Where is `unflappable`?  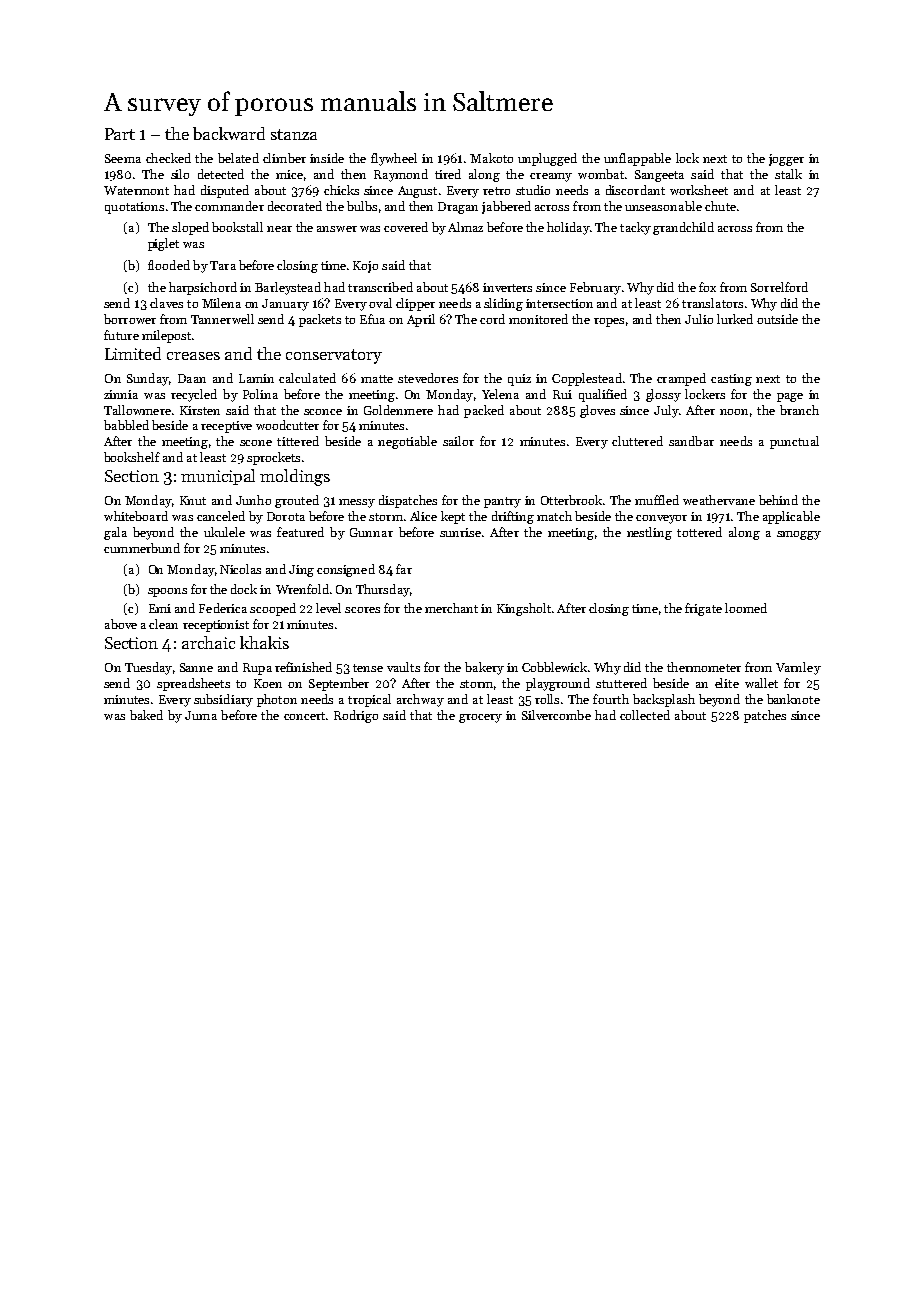
unflappable is located at coordinates (637, 159).
